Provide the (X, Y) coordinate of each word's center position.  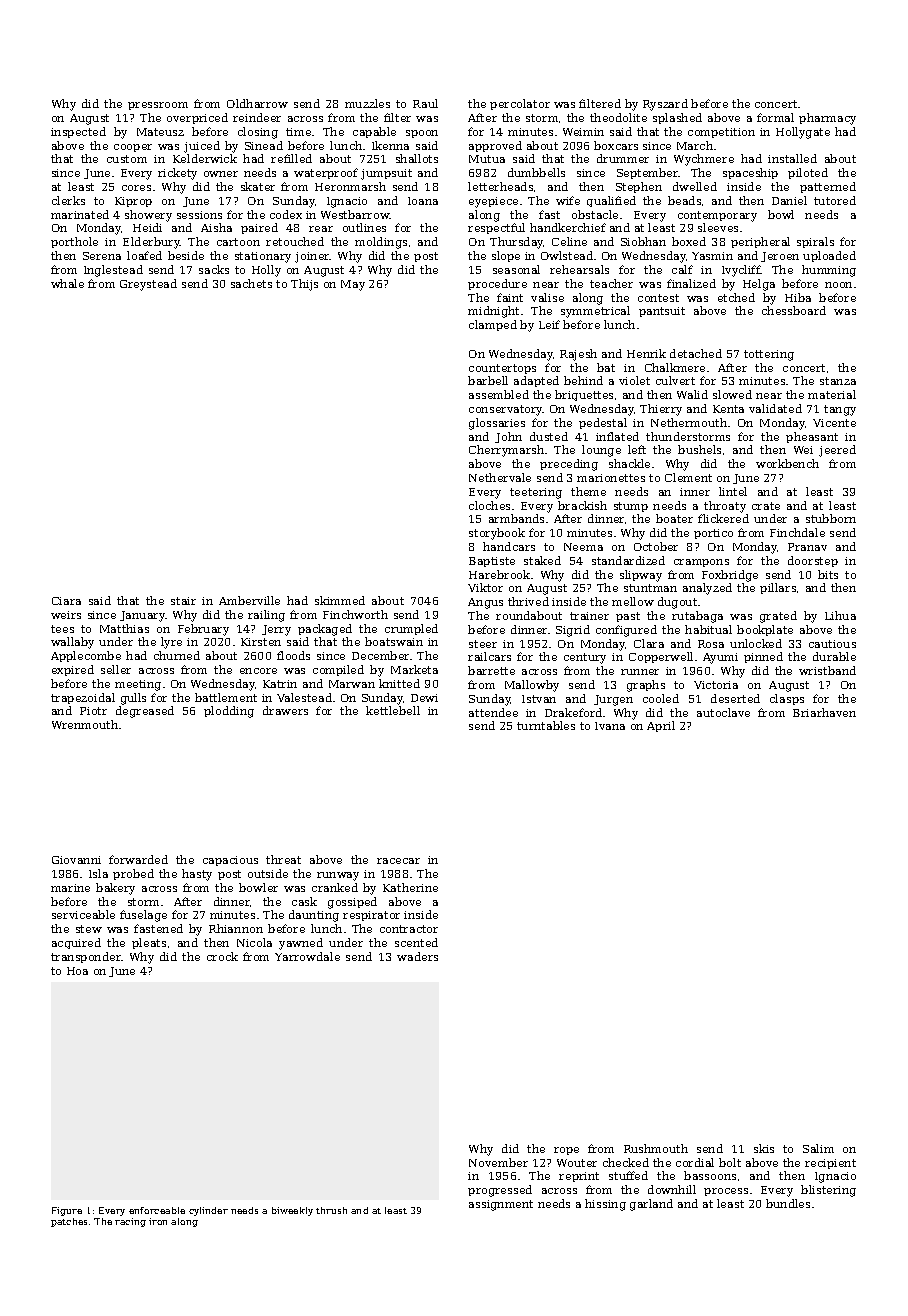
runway (338, 876)
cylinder (208, 1211)
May (353, 285)
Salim (818, 1148)
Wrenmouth (85, 724)
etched (736, 297)
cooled (661, 698)
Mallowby (532, 686)
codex (286, 214)
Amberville (249, 600)
